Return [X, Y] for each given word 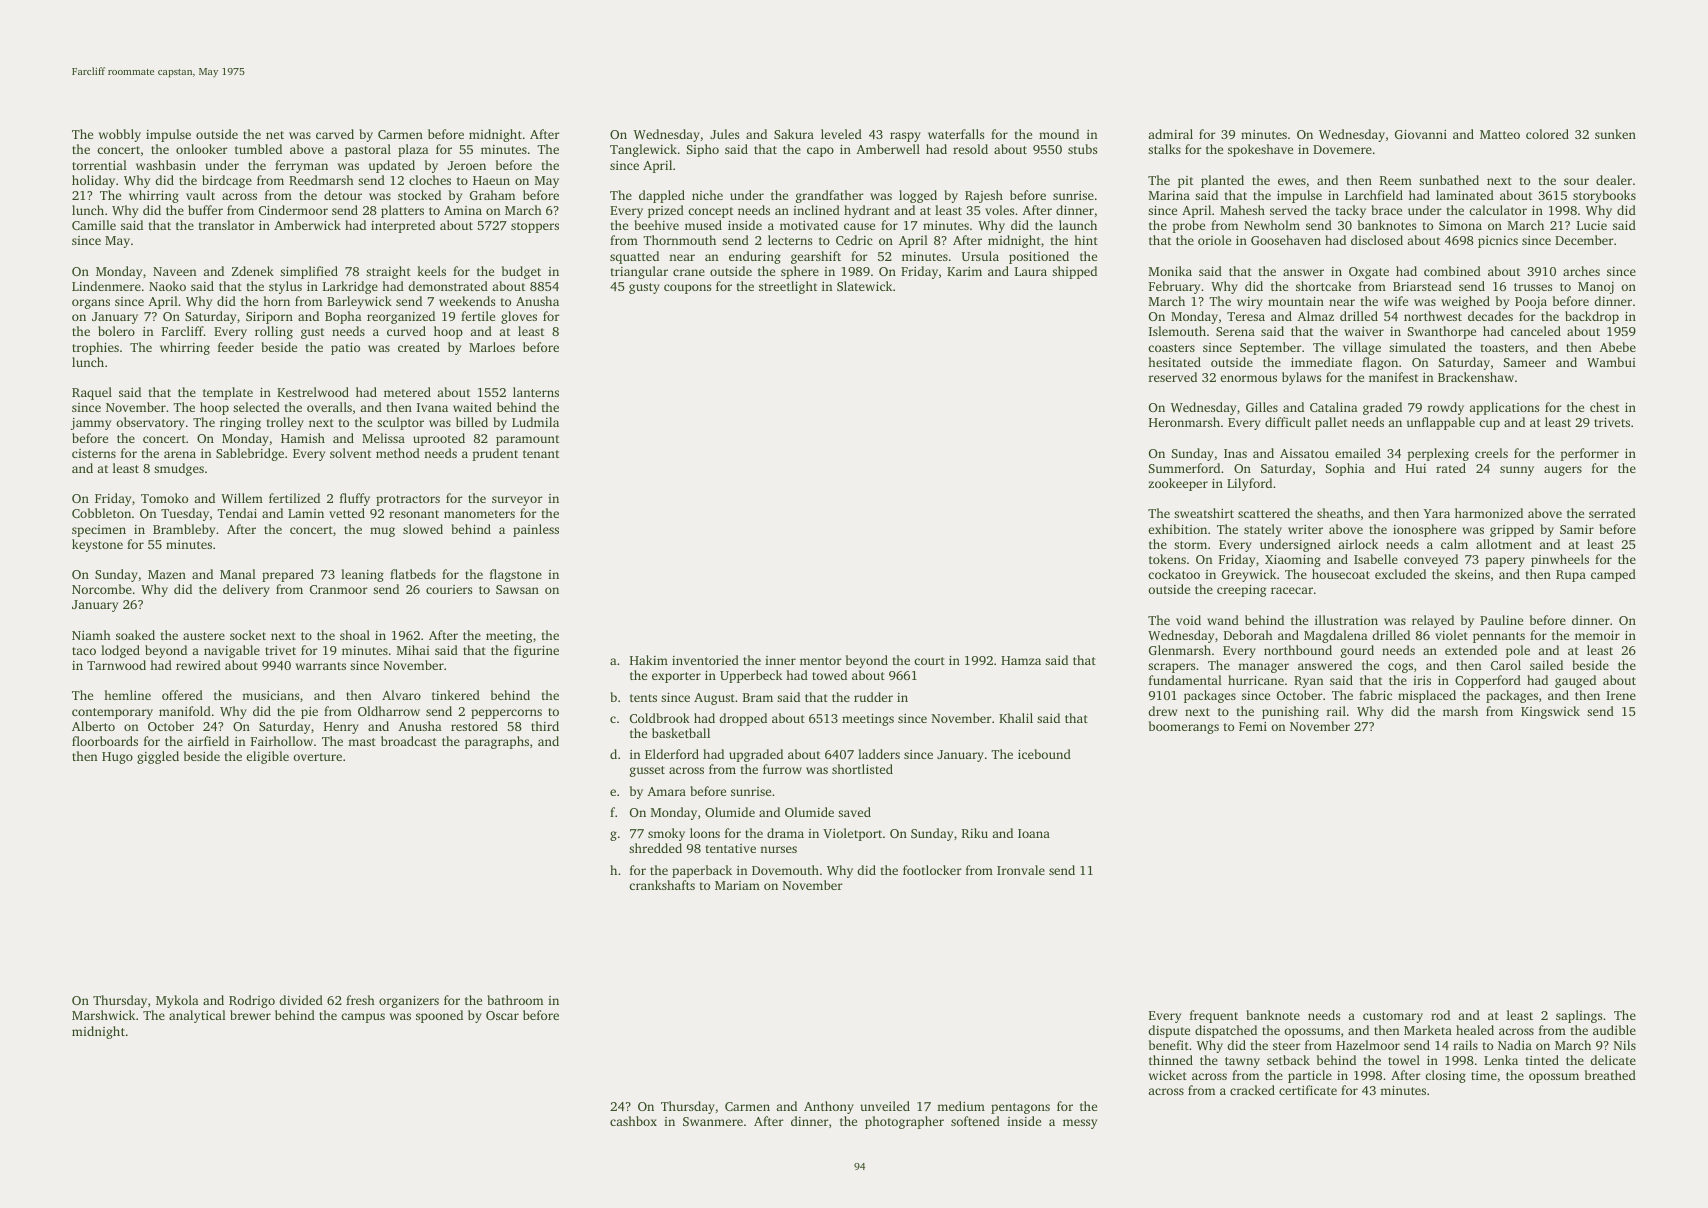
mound [1059, 134]
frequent [1214, 1016]
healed [1475, 1030]
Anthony [829, 1107]
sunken [1615, 134]
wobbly [120, 135]
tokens [1167, 559]
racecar [1292, 590]
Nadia [1515, 1045]
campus [363, 1018]
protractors [408, 500]
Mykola [177, 1001]
